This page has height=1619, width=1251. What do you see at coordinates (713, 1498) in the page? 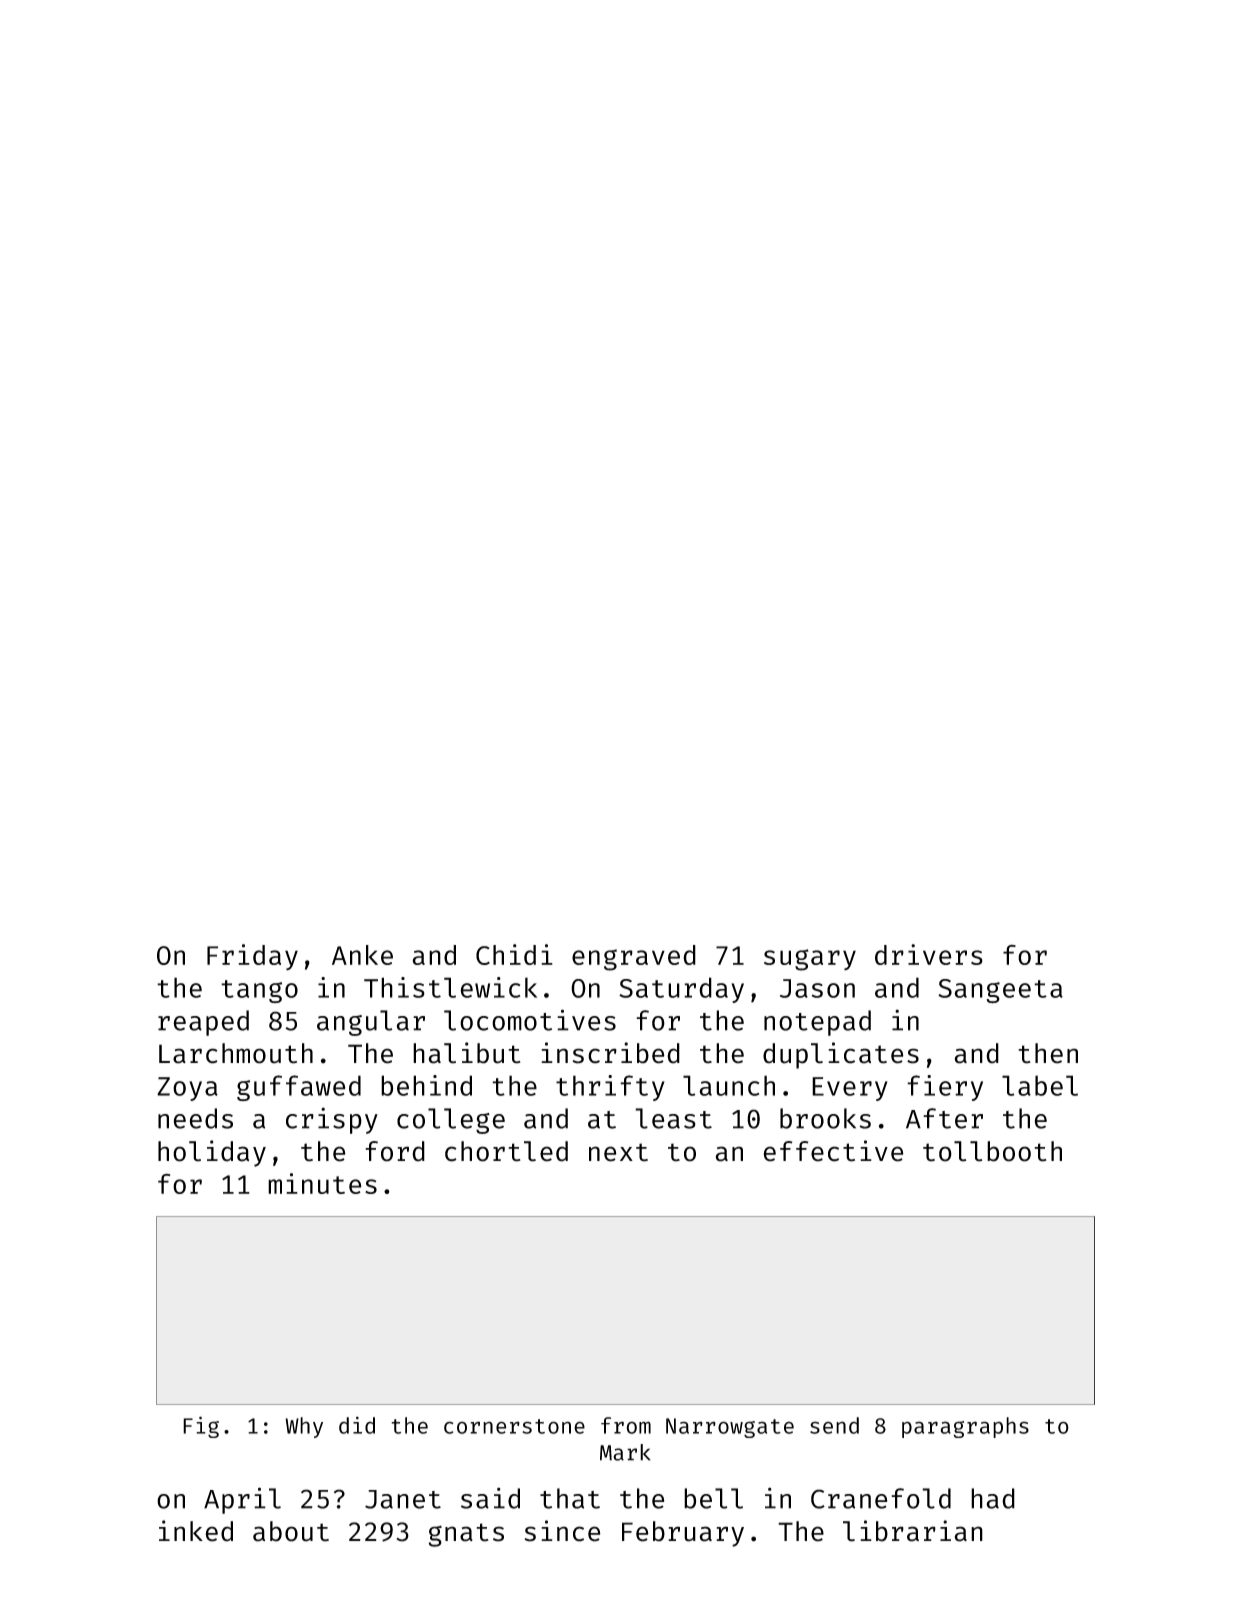
I see `bell` at bounding box center [713, 1498].
